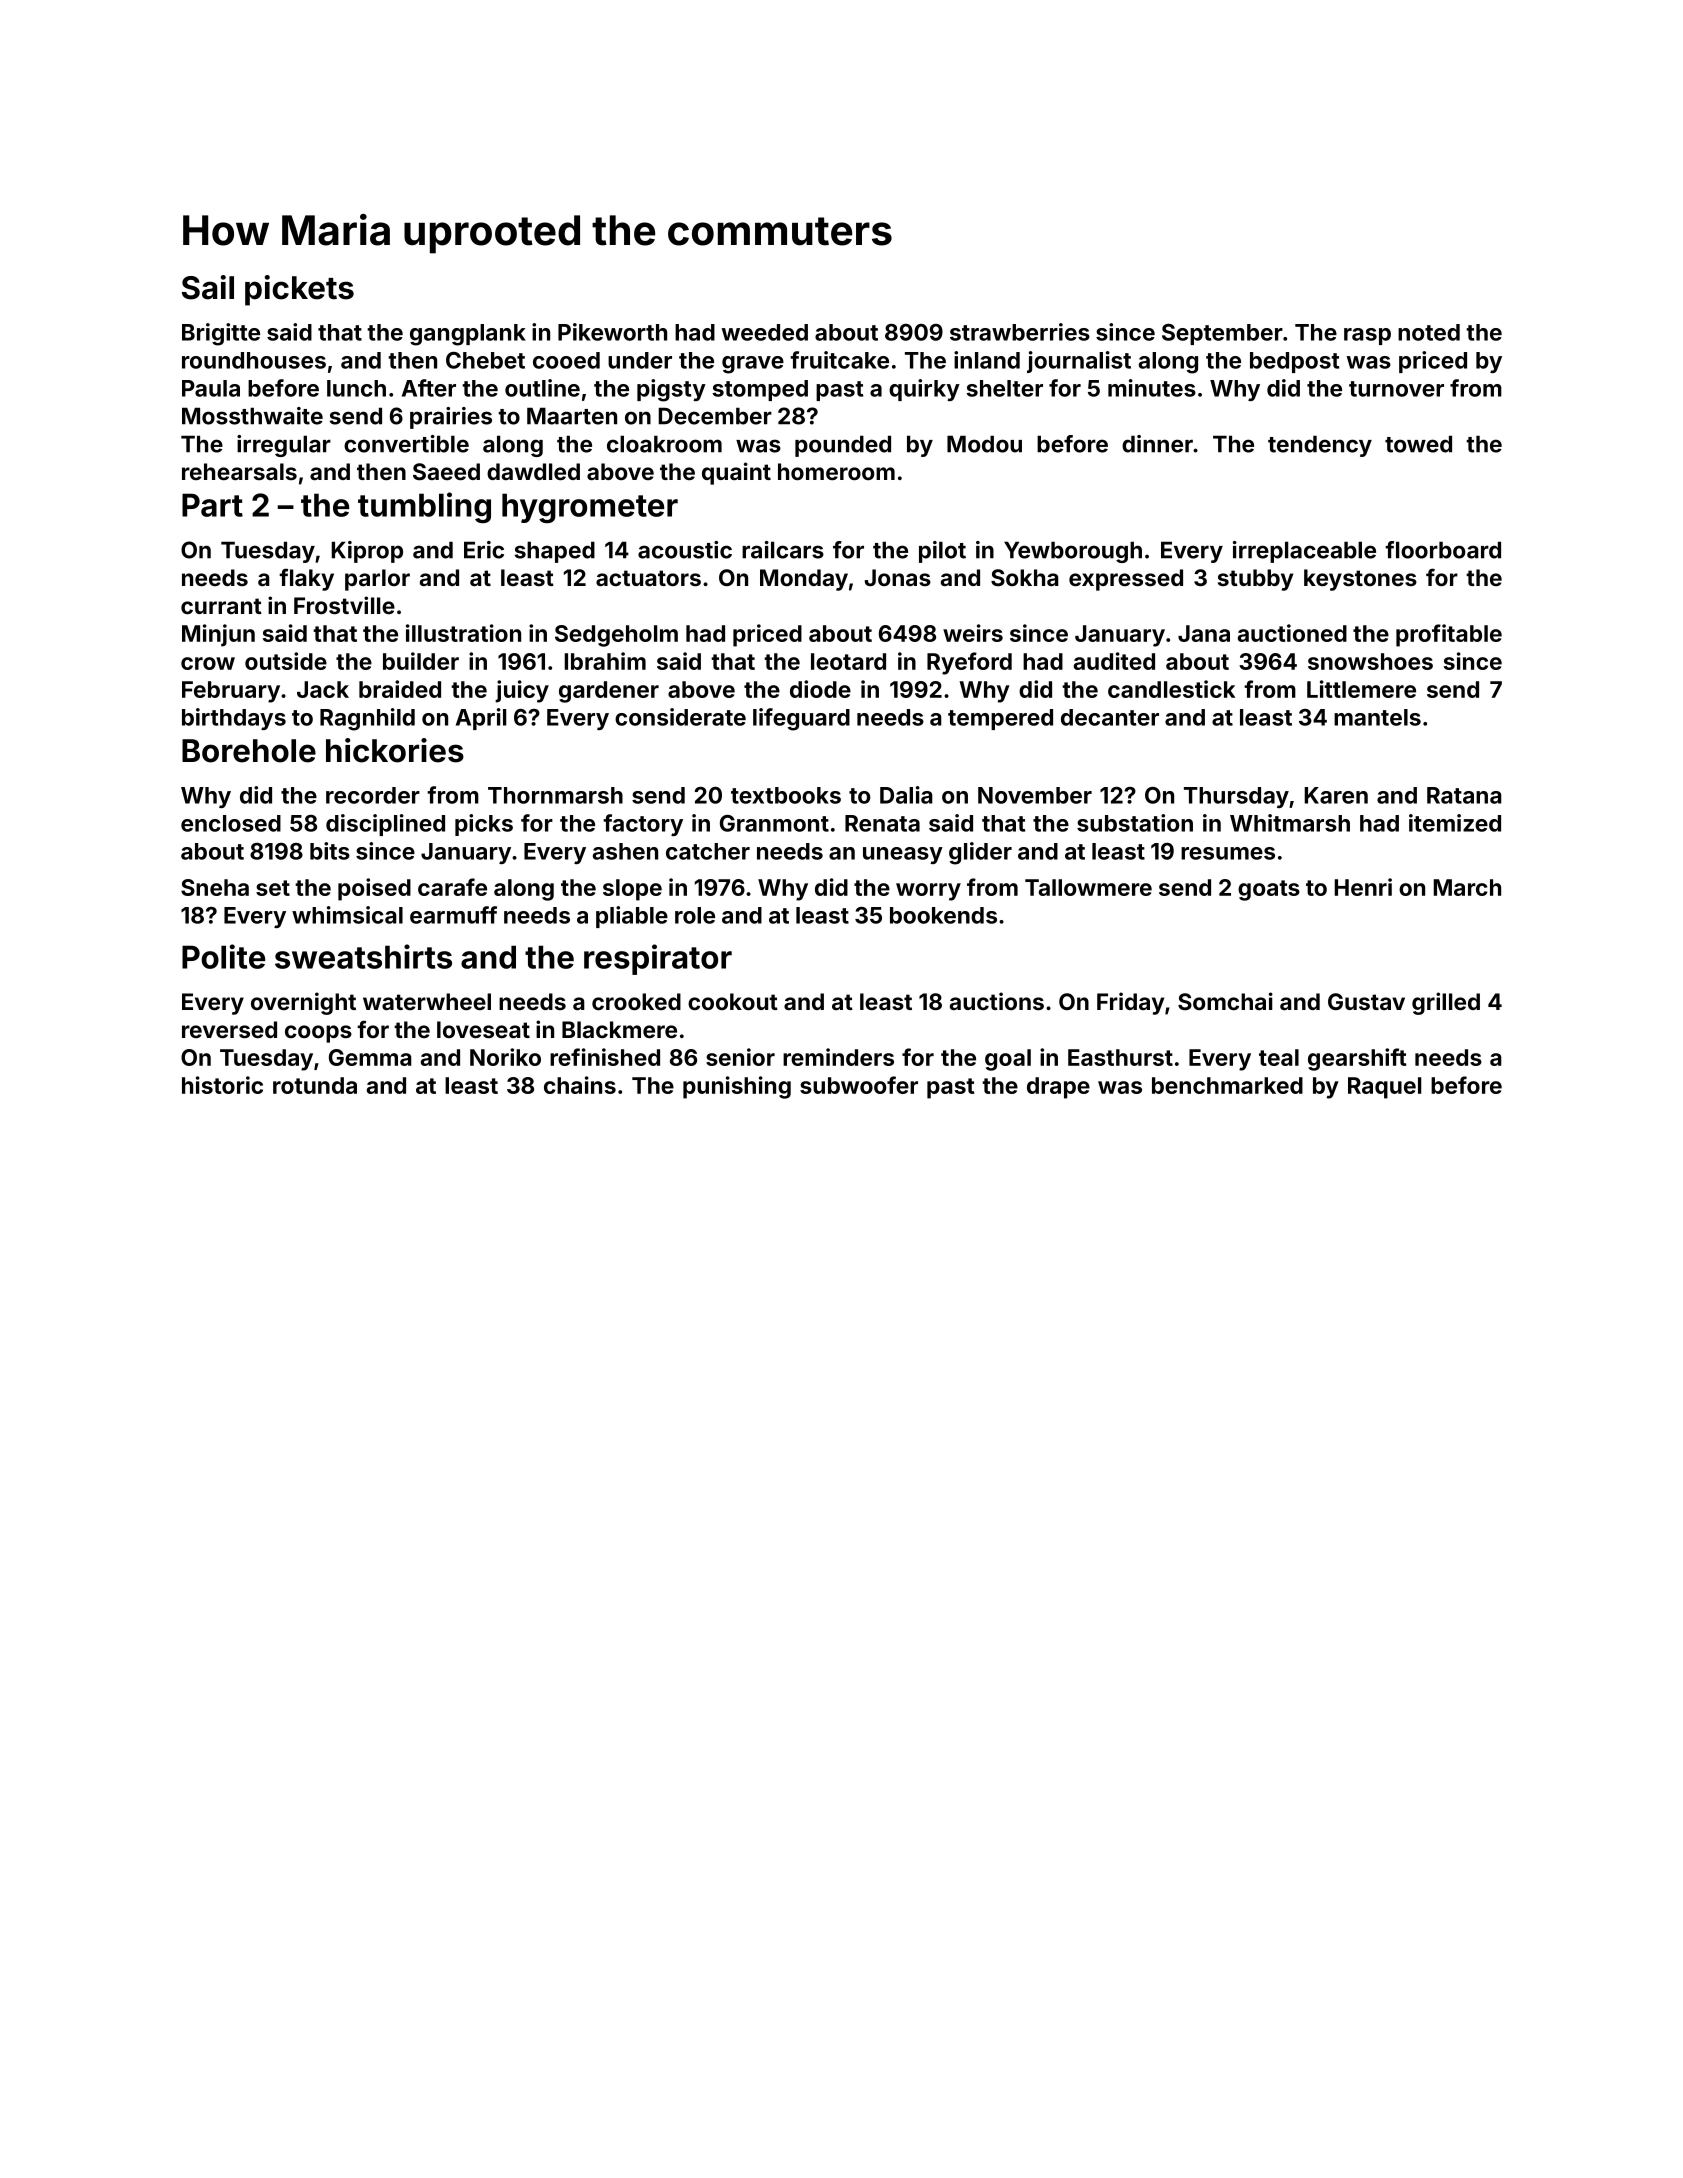 Image resolution: width=1683 pixels, height=2178 pixels. I want to click on turnover, so click(1396, 389).
